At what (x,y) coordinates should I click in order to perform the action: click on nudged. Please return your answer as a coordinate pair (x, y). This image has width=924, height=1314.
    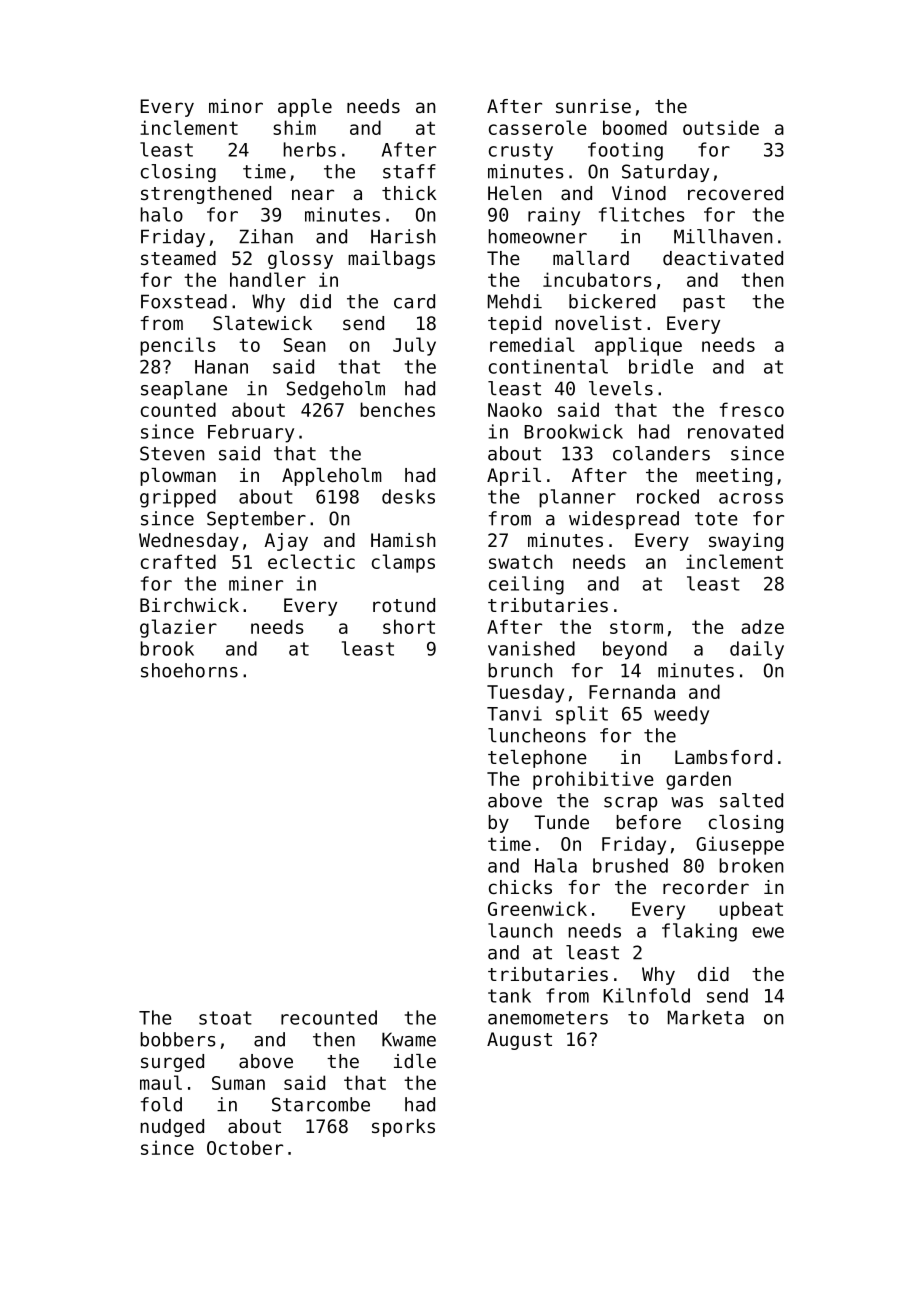
    Looking at the image, I should click on (172, 1128).
